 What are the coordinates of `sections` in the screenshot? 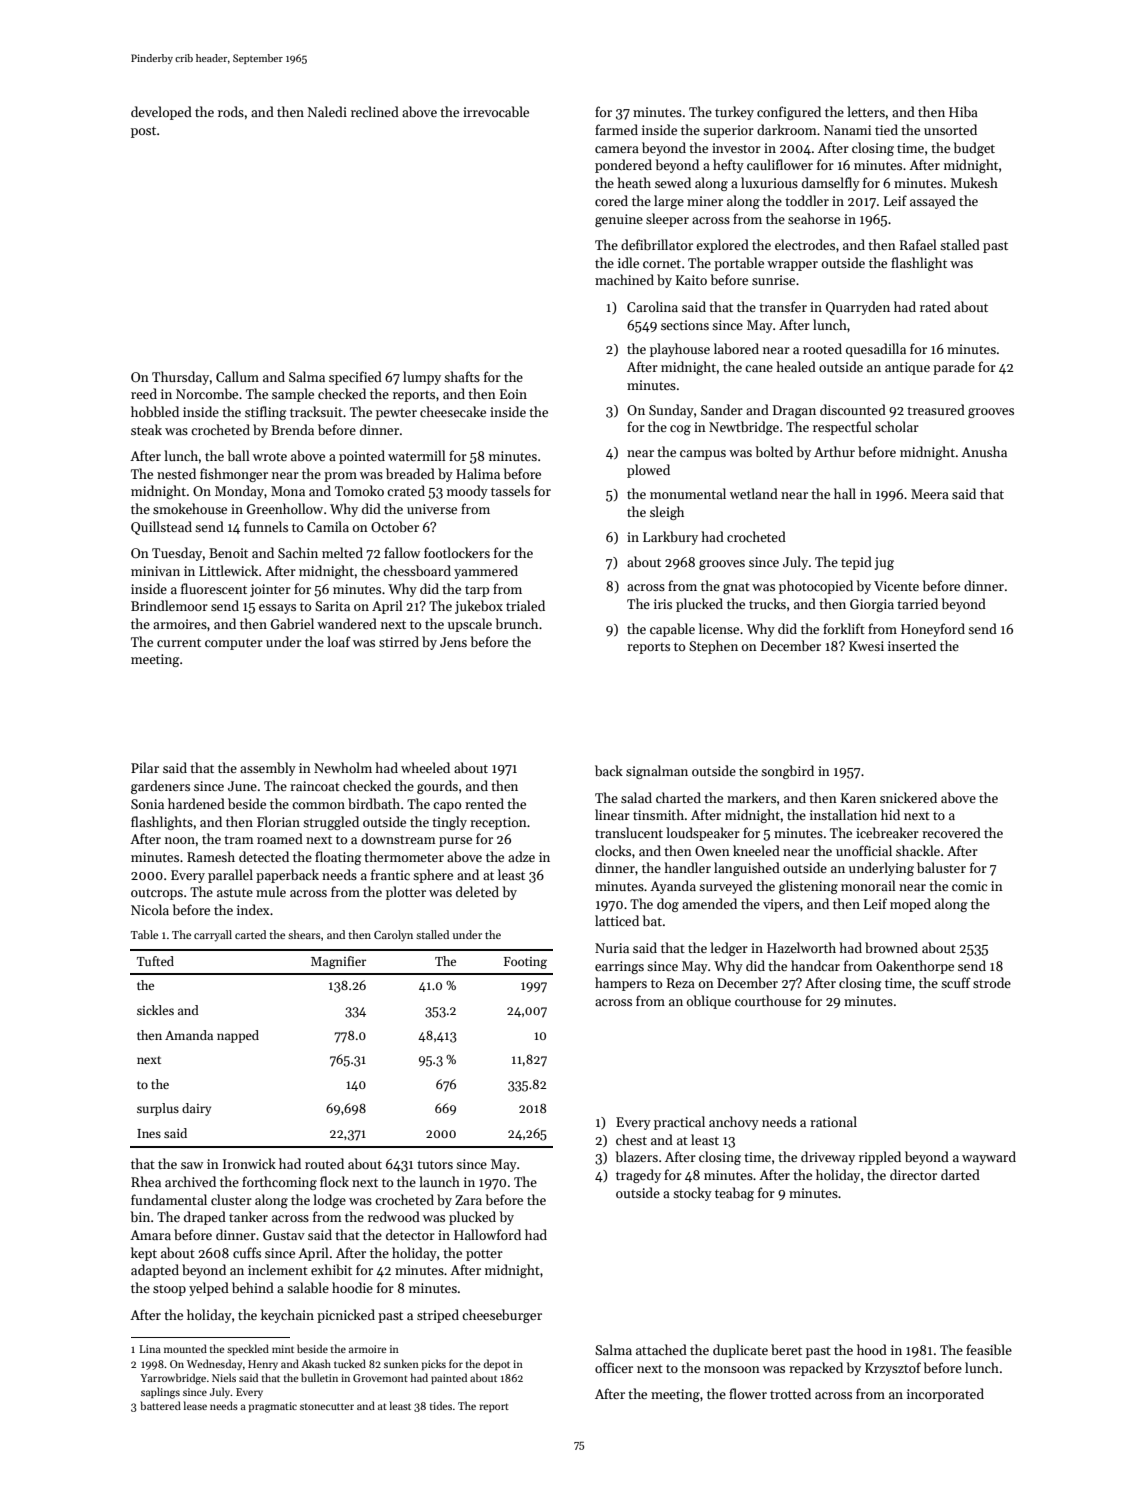 It's located at (685, 325).
